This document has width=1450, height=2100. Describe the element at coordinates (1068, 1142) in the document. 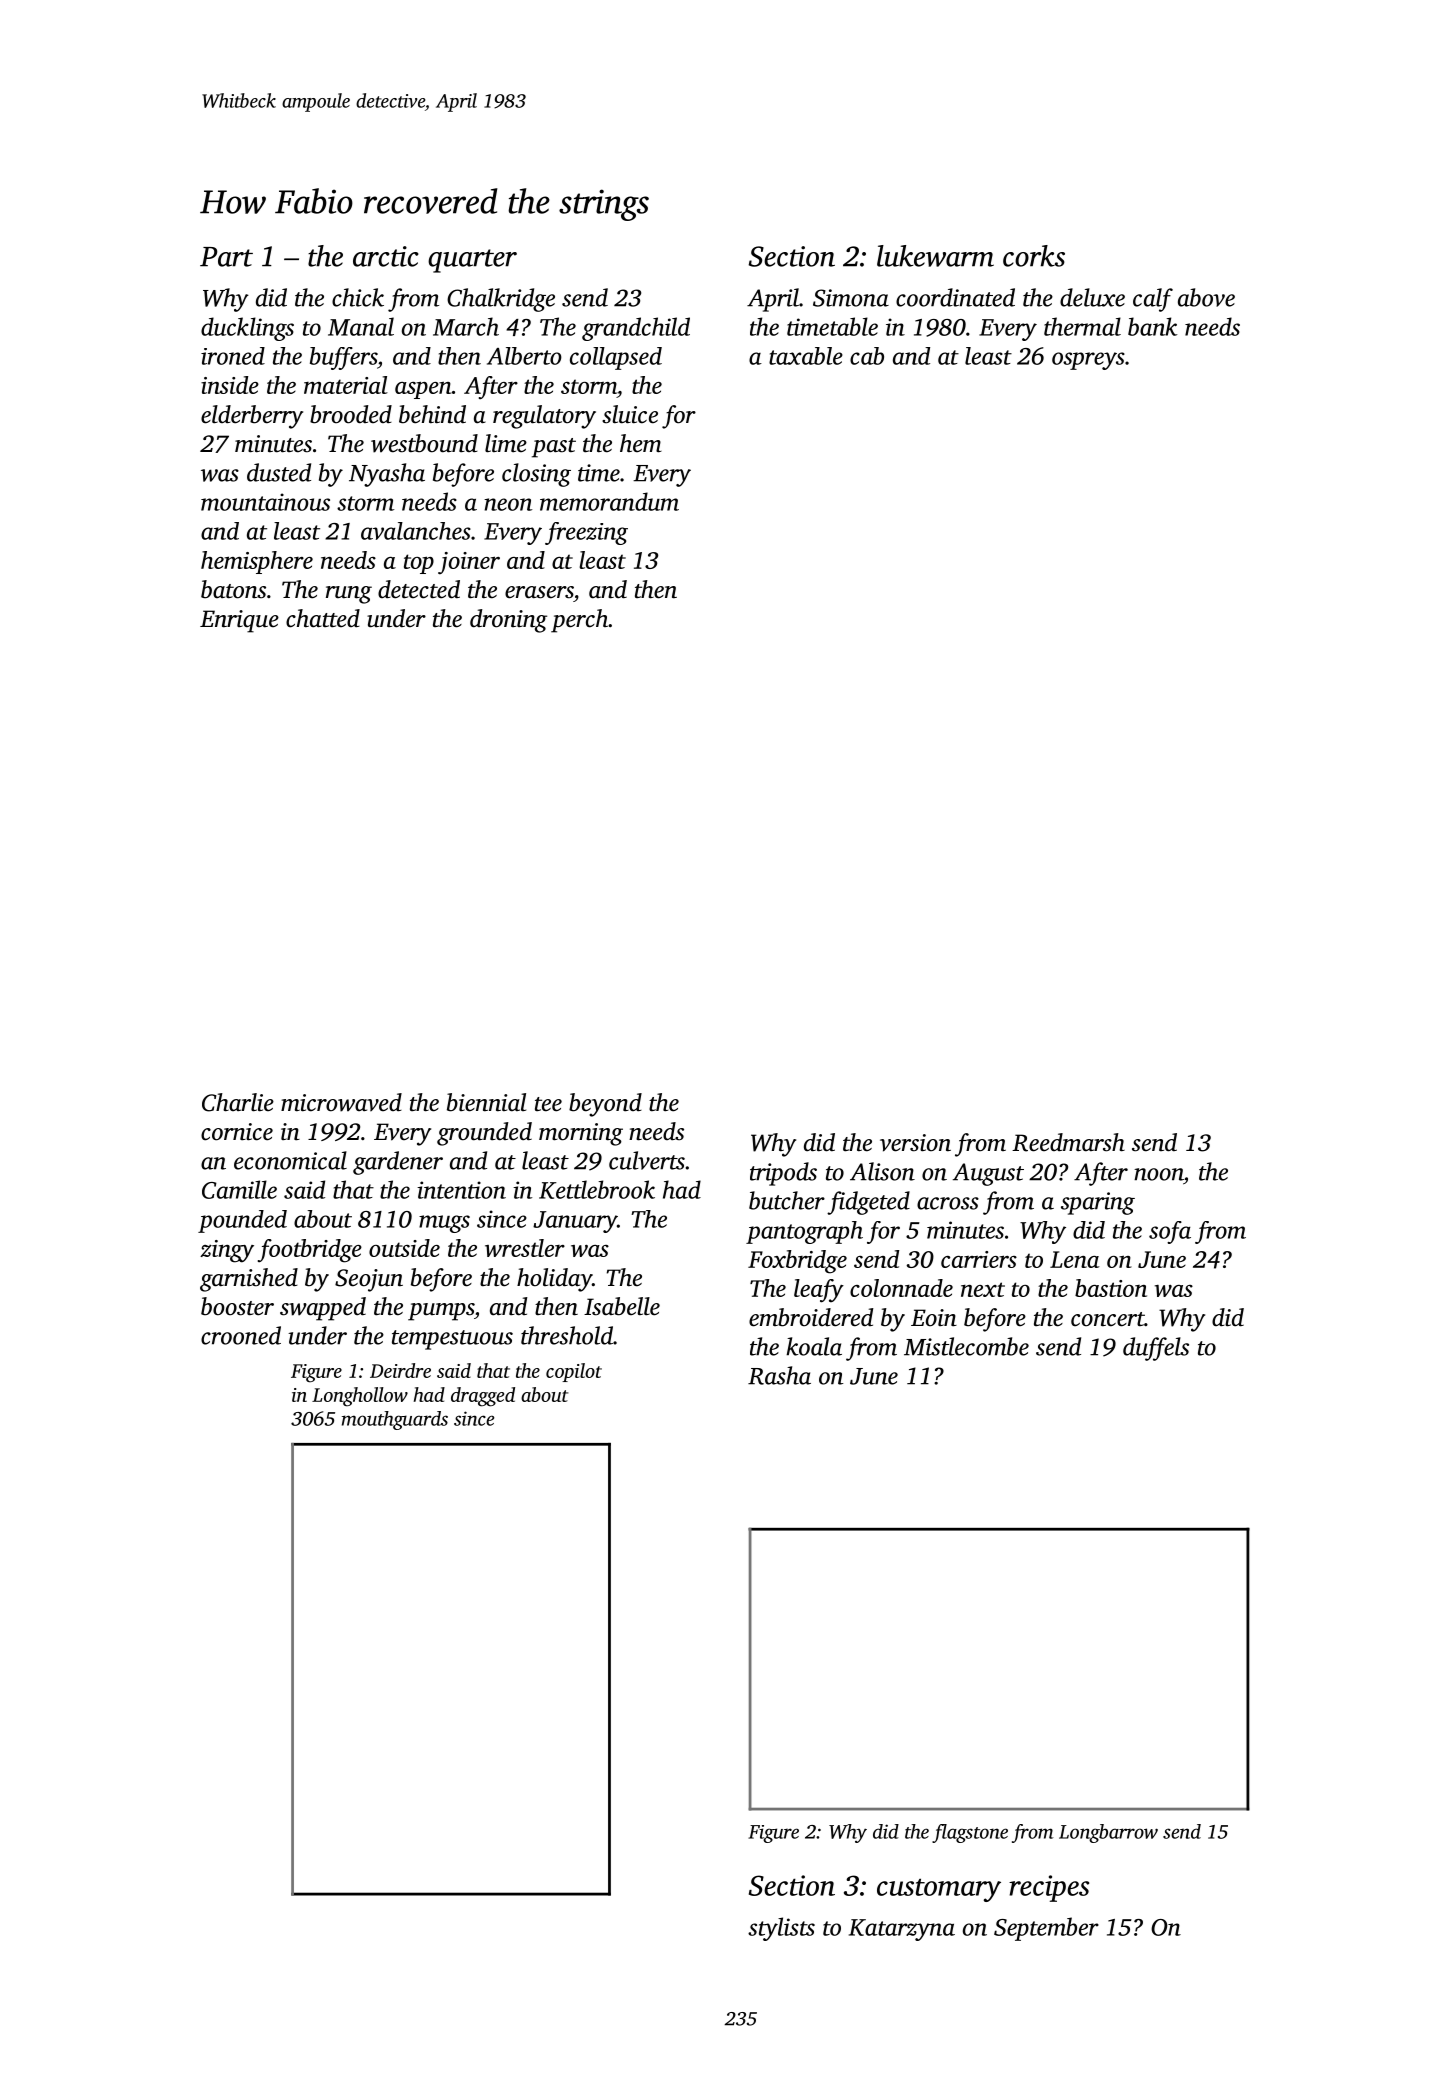

I see `Reedmarsh` at that location.
